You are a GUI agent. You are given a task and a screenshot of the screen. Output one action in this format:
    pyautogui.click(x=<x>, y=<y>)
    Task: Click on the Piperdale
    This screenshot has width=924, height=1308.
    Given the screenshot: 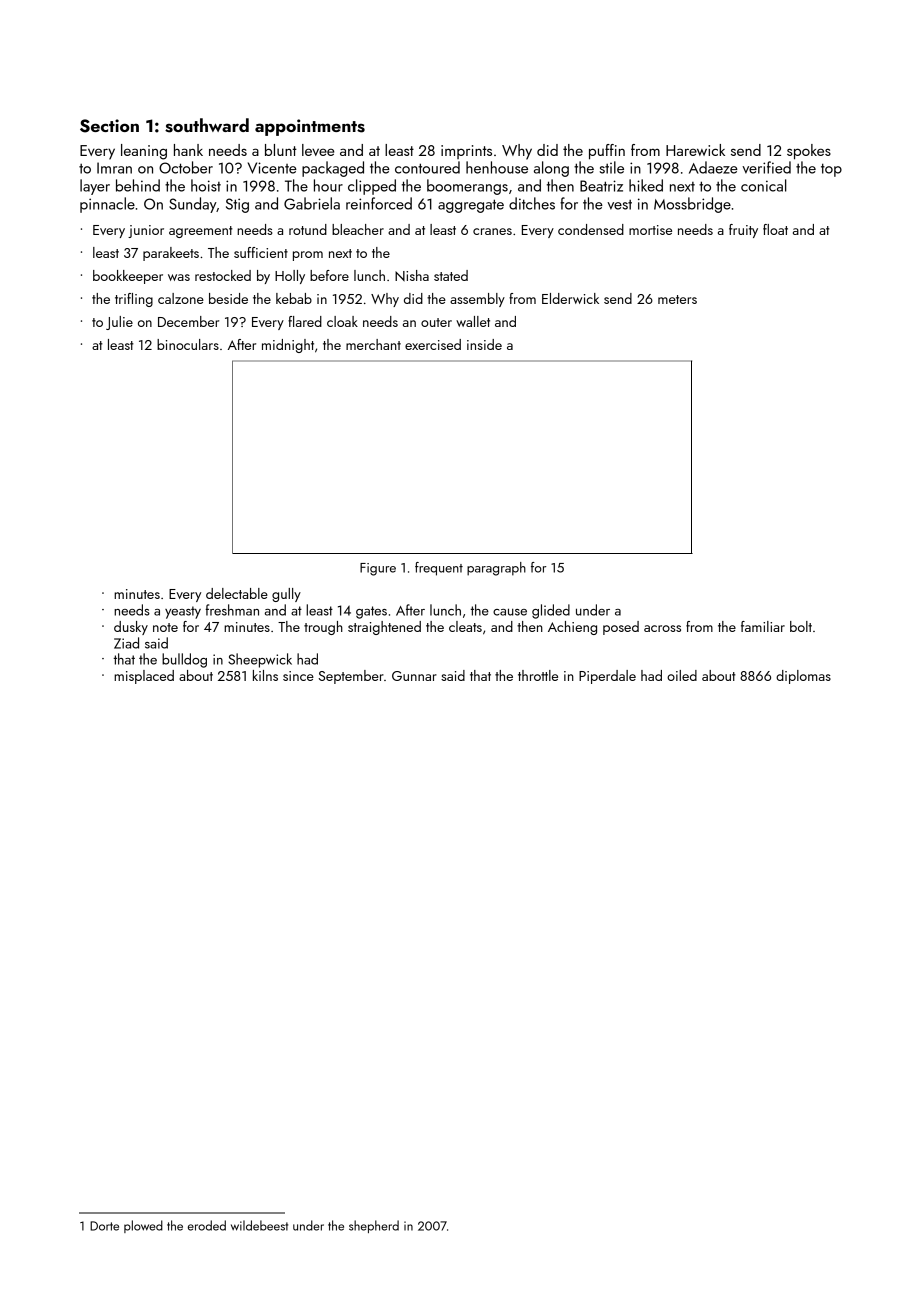 What is the action you would take?
    pyautogui.click(x=607, y=677)
